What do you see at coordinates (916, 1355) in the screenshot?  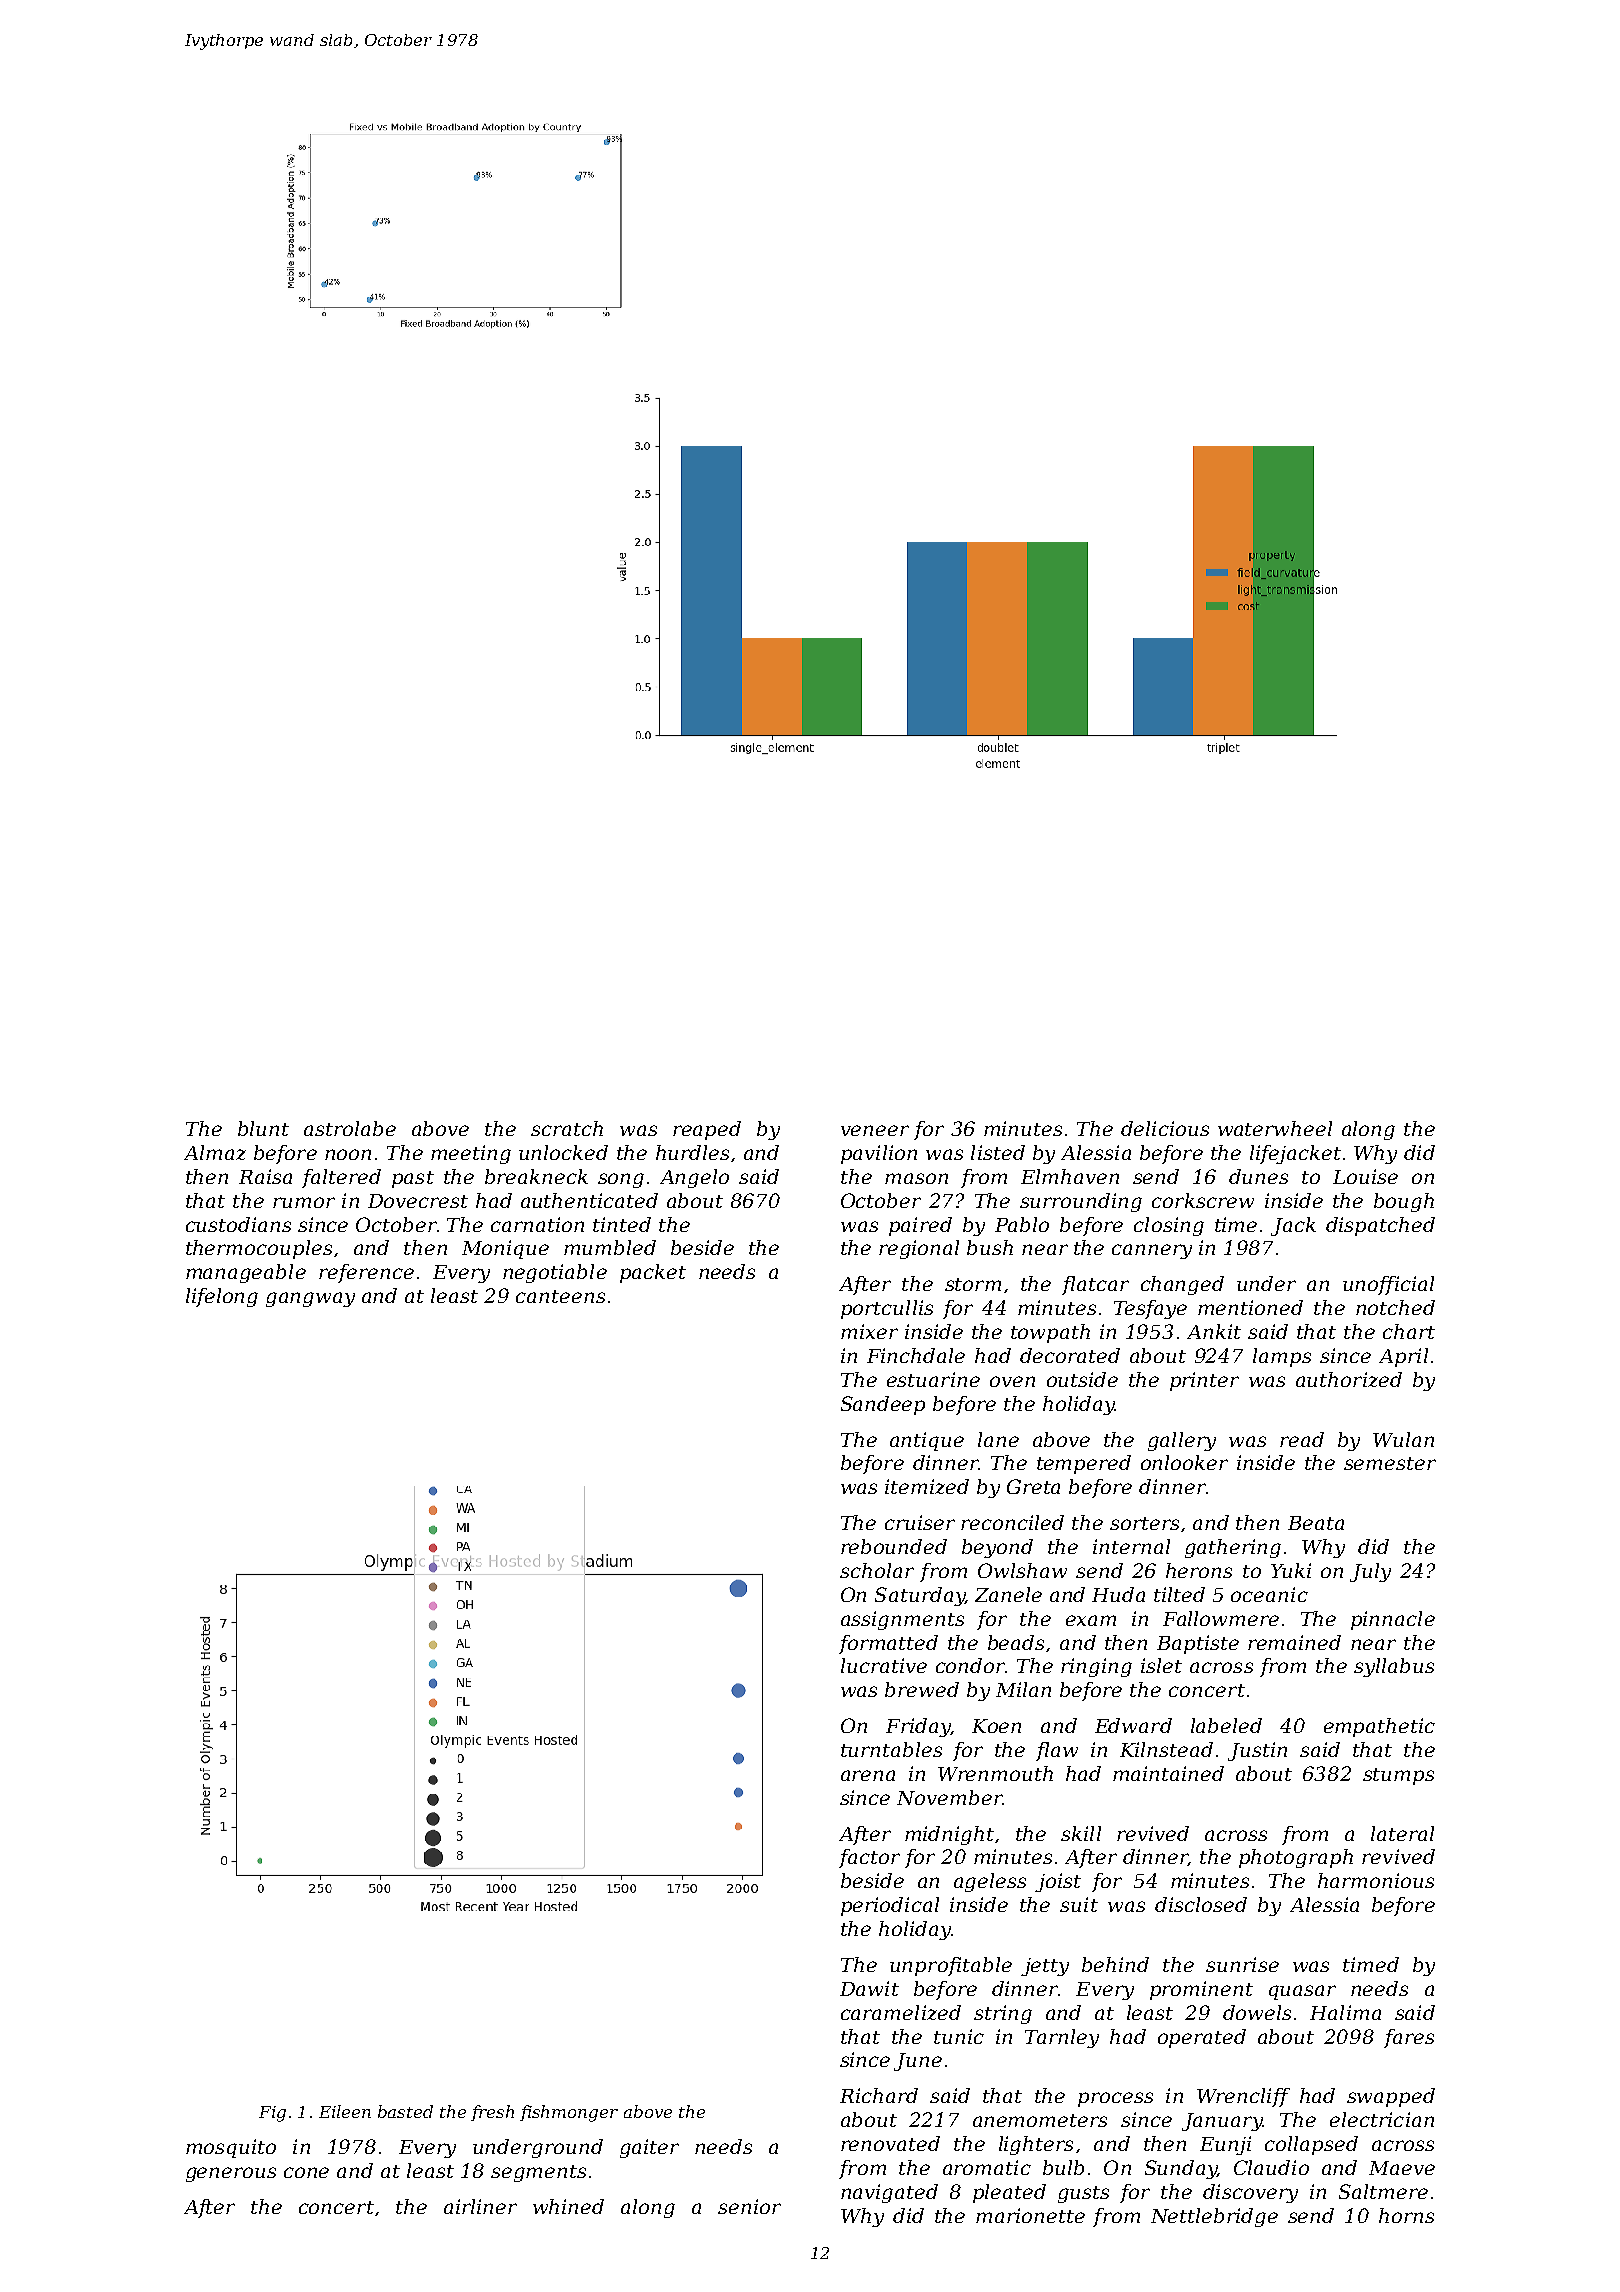 I see `Finchdale` at bounding box center [916, 1355].
